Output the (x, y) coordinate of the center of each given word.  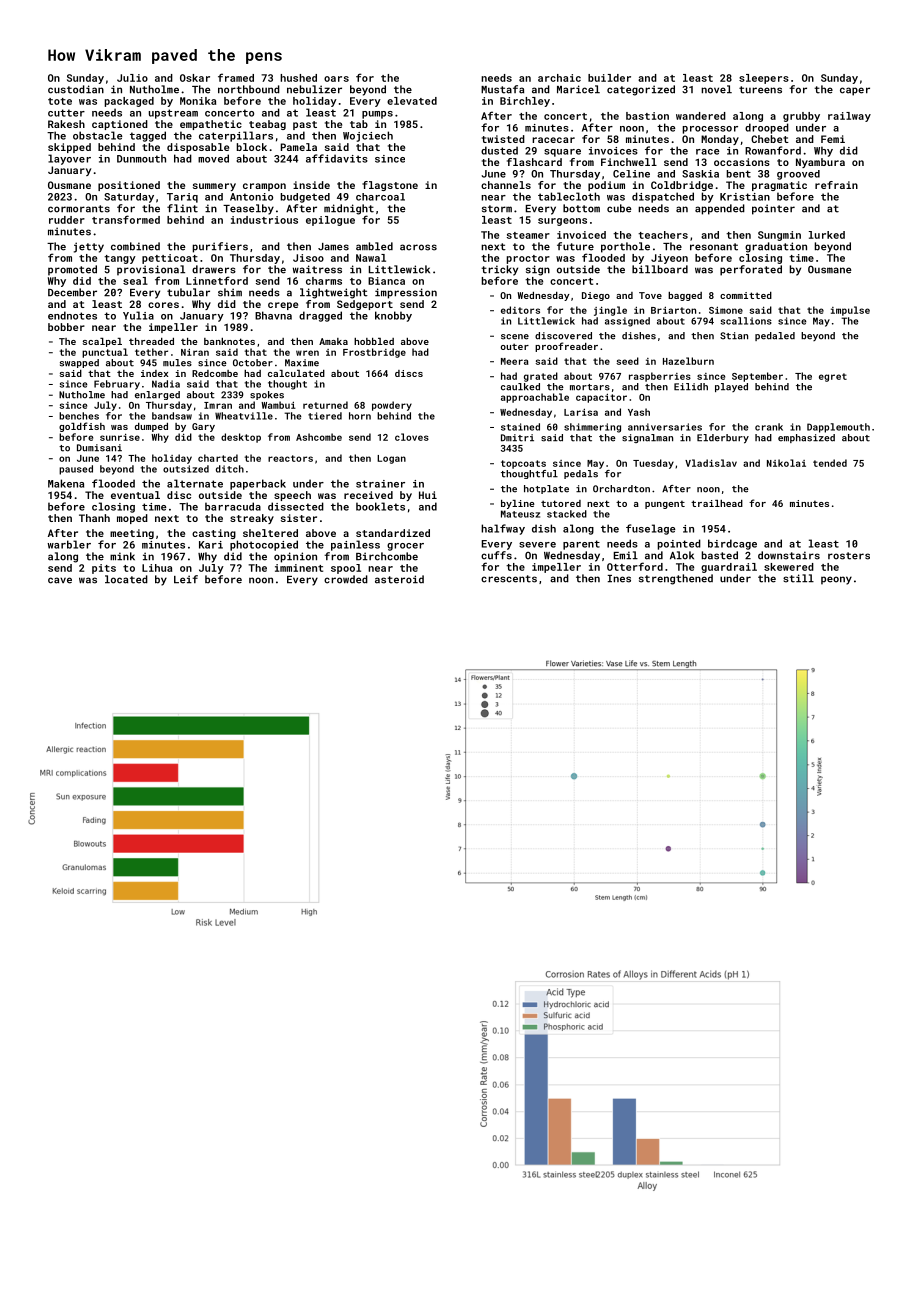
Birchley (525, 102)
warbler (69, 544)
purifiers (220, 247)
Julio (132, 78)
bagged (685, 296)
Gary (203, 427)
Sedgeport (365, 305)
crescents (509, 579)
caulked (520, 387)
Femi (833, 139)
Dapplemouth (838, 428)
